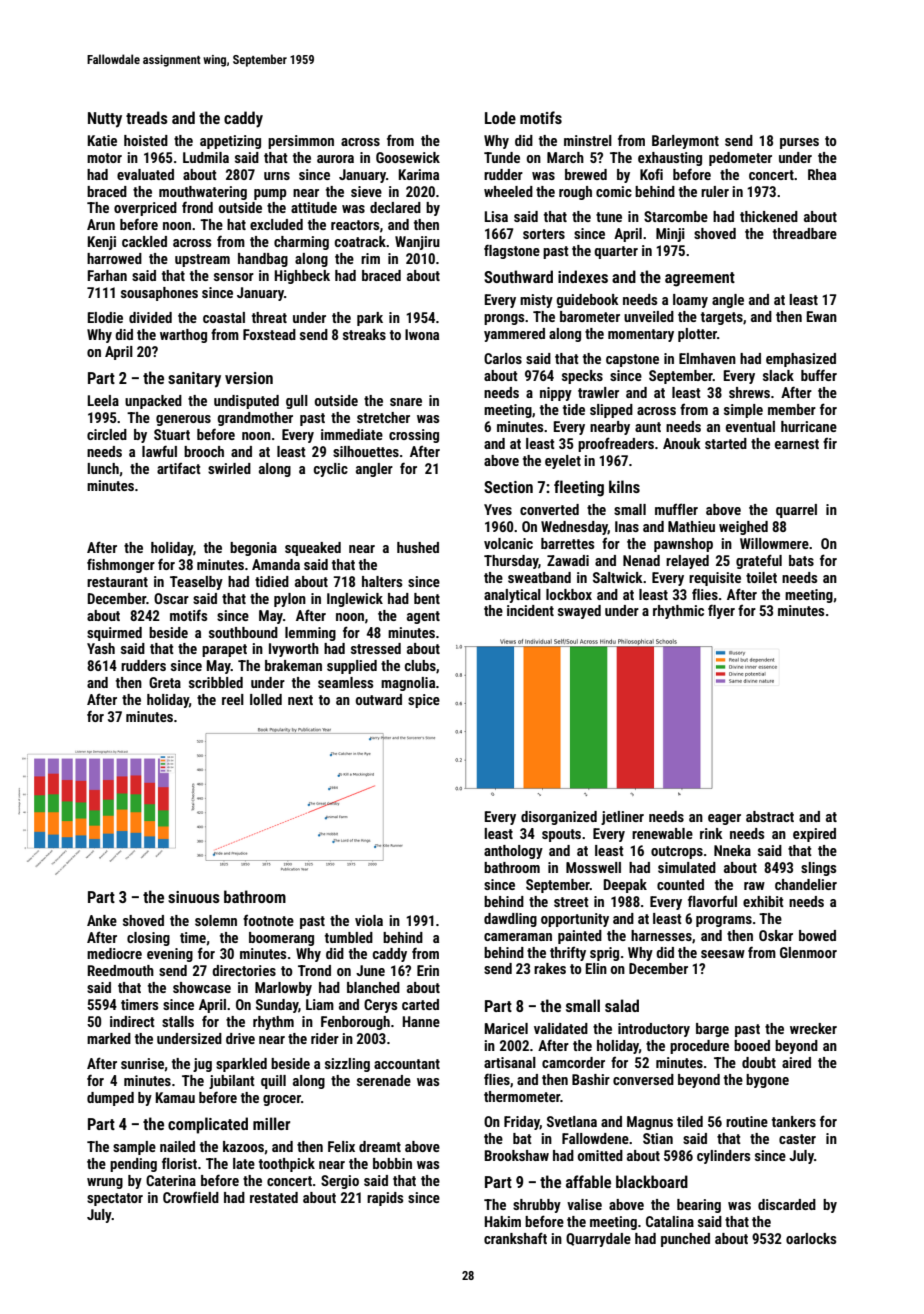 This page has width=924, height=1314. What do you see at coordinates (691, 526) in the page?
I see `Mathieu` at bounding box center [691, 526].
